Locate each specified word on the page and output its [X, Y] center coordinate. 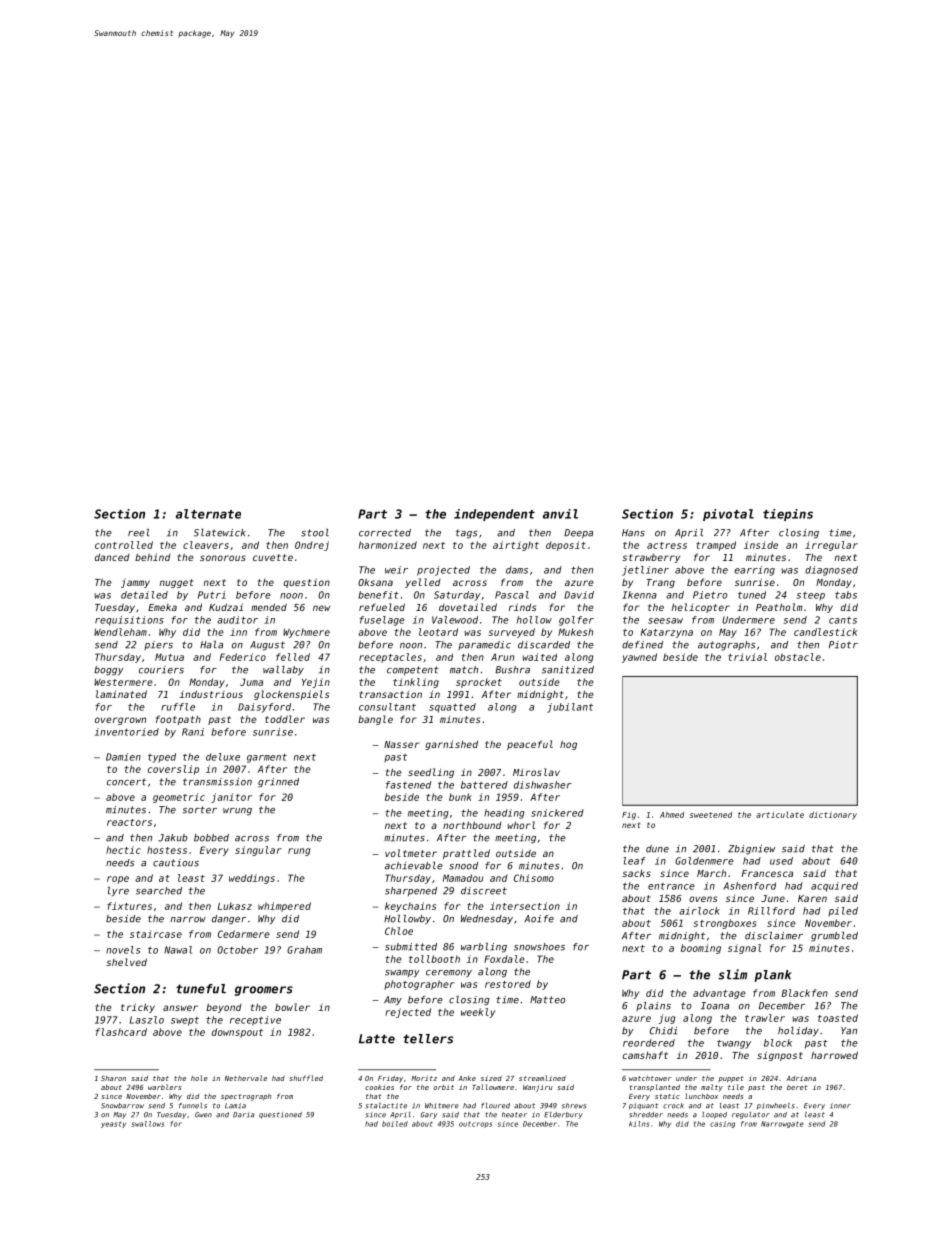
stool [315, 533]
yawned [639, 658]
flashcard [121, 1032]
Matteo [547, 1000]
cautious [176, 863]
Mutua [169, 657]
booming [701, 949]
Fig [629, 816]
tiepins [788, 515]
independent [494, 515]
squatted [452, 708]
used [781, 861]
